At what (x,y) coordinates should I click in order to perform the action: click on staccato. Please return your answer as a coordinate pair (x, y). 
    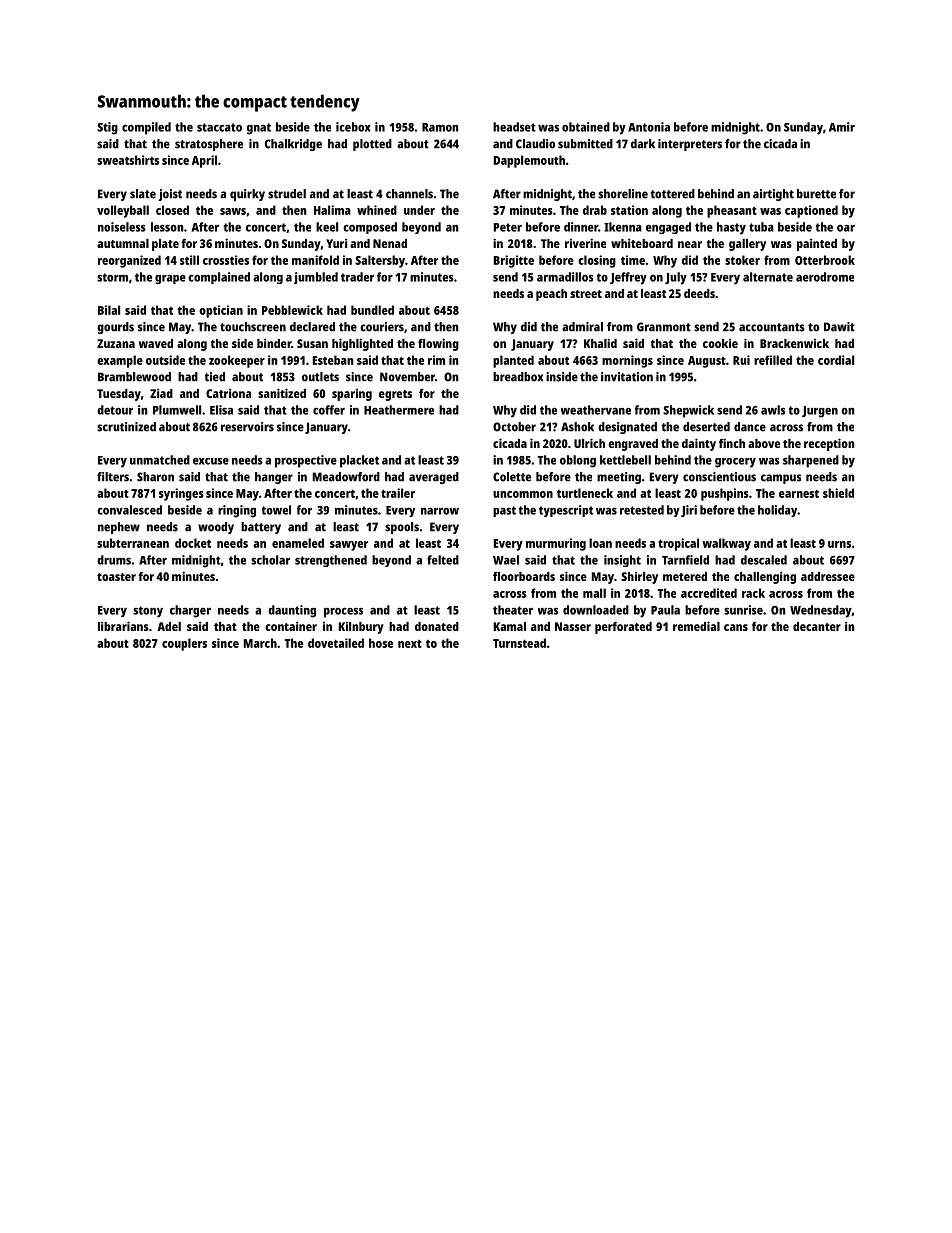
    Looking at the image, I should click on (219, 127).
